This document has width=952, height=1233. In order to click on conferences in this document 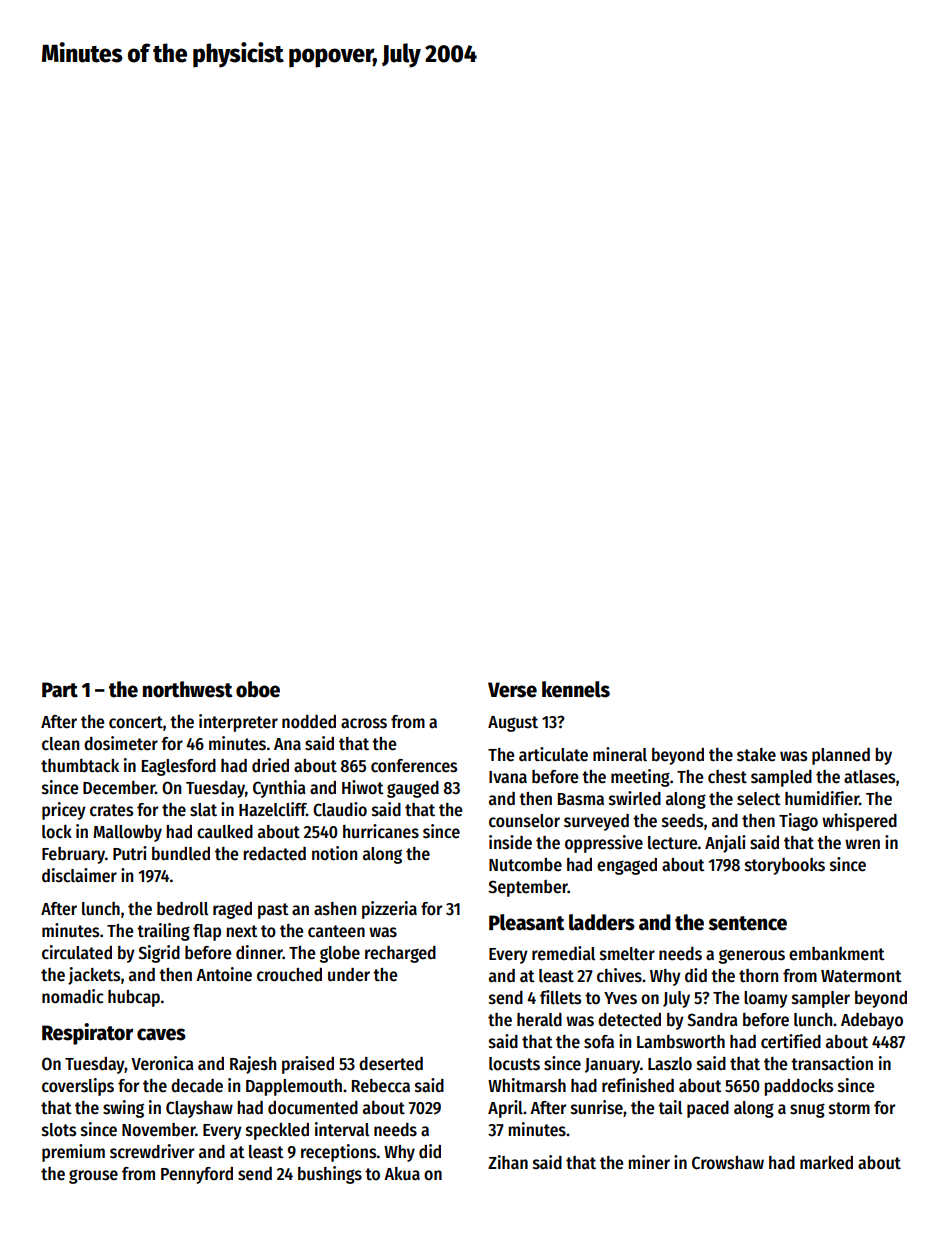, I will do `click(414, 766)`.
